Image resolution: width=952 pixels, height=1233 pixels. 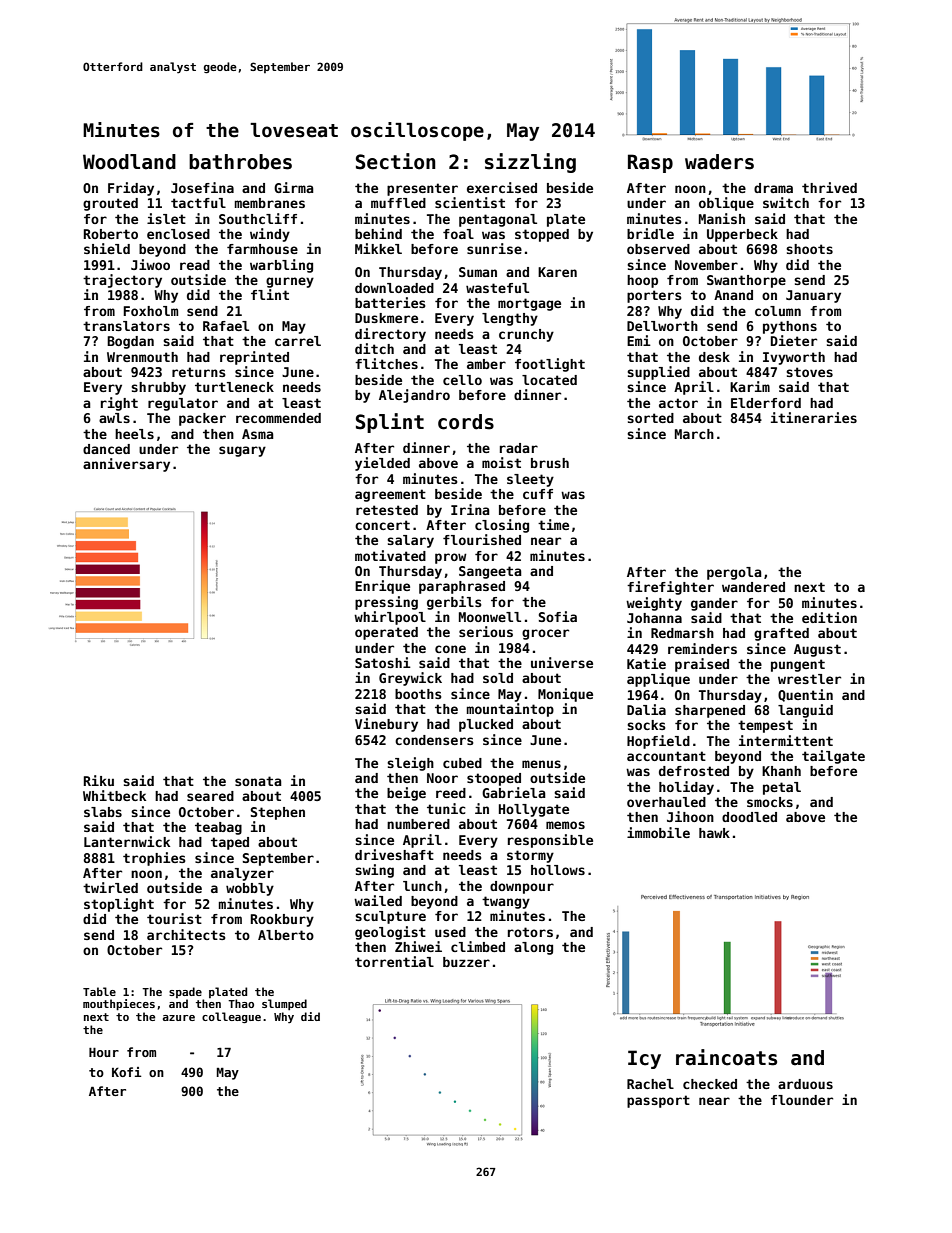 I want to click on sizzling, so click(x=530, y=163).
